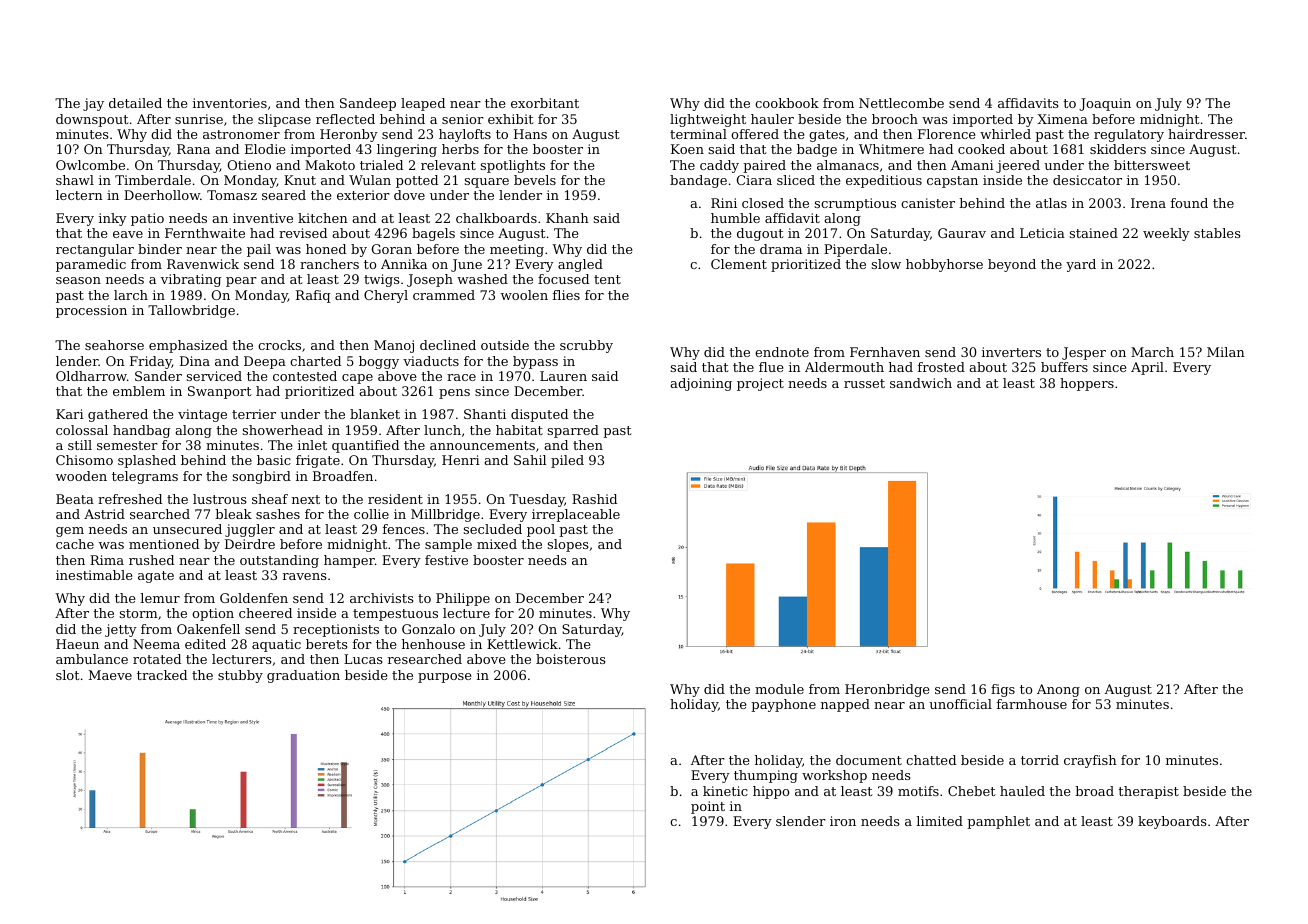  I want to click on graduation, so click(303, 676).
